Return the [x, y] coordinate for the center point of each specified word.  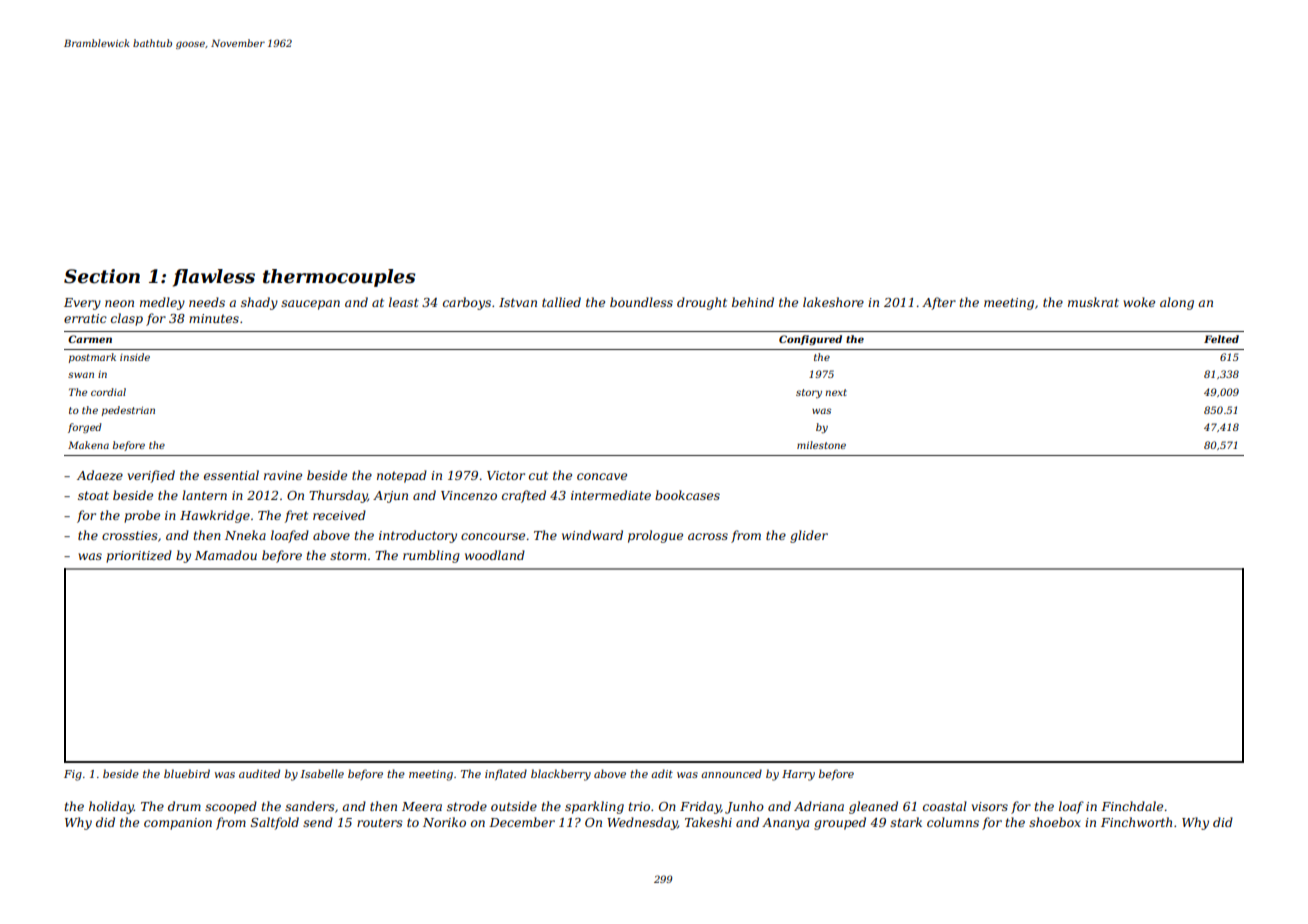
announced [731, 773]
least [404, 302]
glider [809, 536]
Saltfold [275, 823]
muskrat [1093, 302]
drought [702, 303]
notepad [402, 476]
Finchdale [1132, 806]
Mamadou [226, 555]
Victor [506, 475]
